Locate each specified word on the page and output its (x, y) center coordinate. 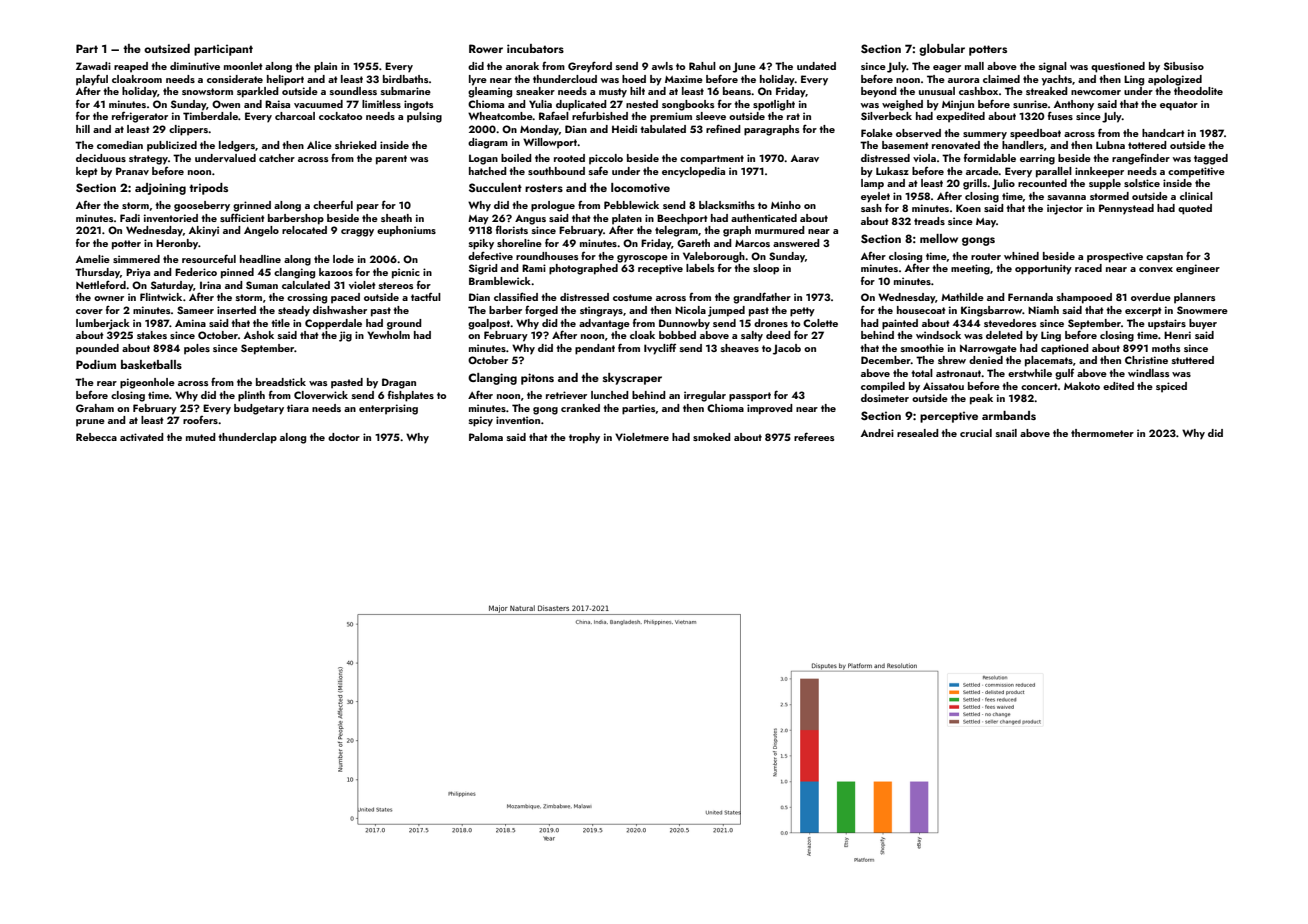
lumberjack (103, 324)
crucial (976, 433)
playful (92, 80)
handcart (1163, 133)
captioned (1065, 349)
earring (1037, 159)
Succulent (495, 187)
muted (201, 437)
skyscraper (632, 379)
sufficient (242, 217)
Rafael (554, 115)
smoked (712, 437)
